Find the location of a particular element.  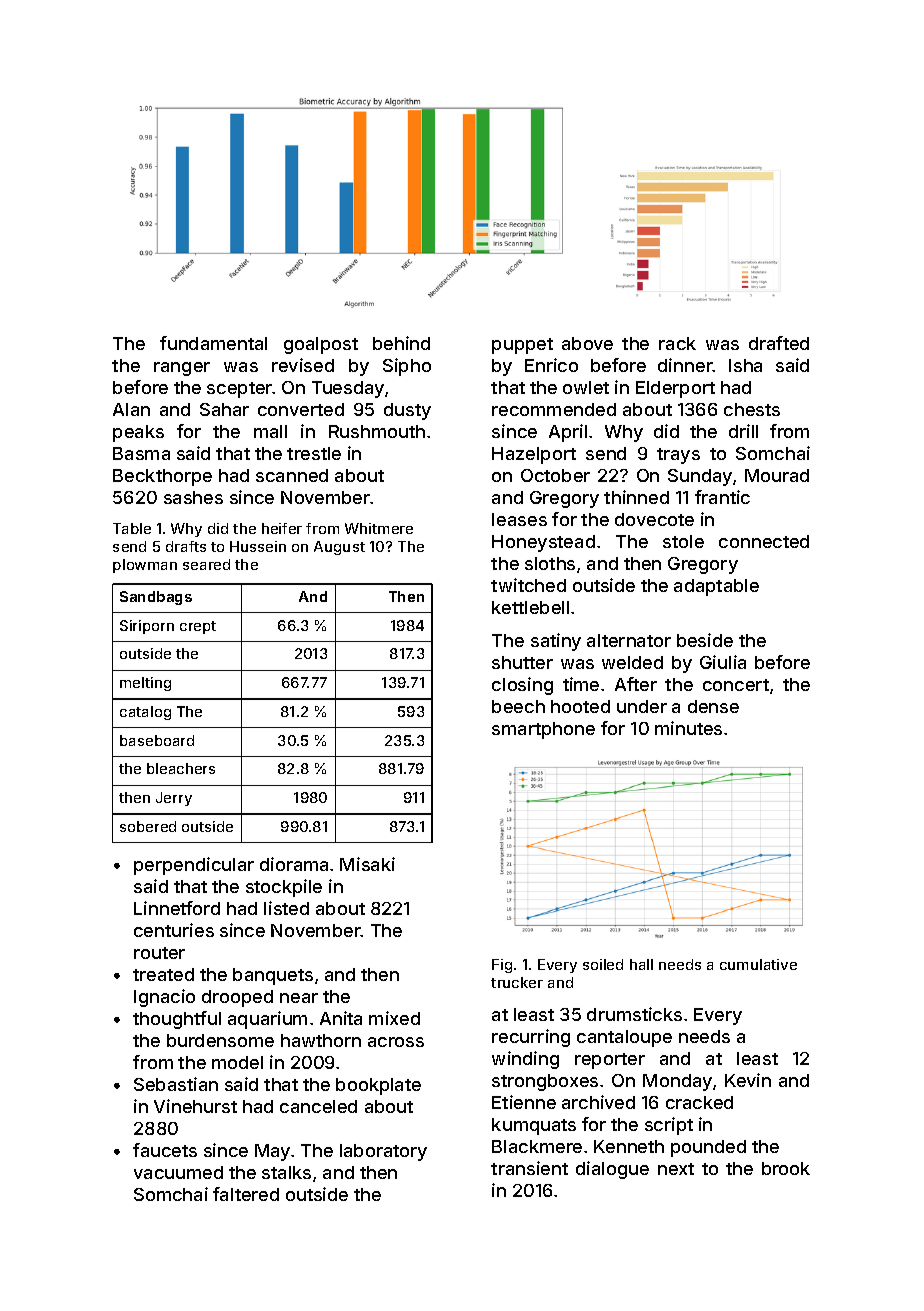

trucker is located at coordinates (517, 982).
